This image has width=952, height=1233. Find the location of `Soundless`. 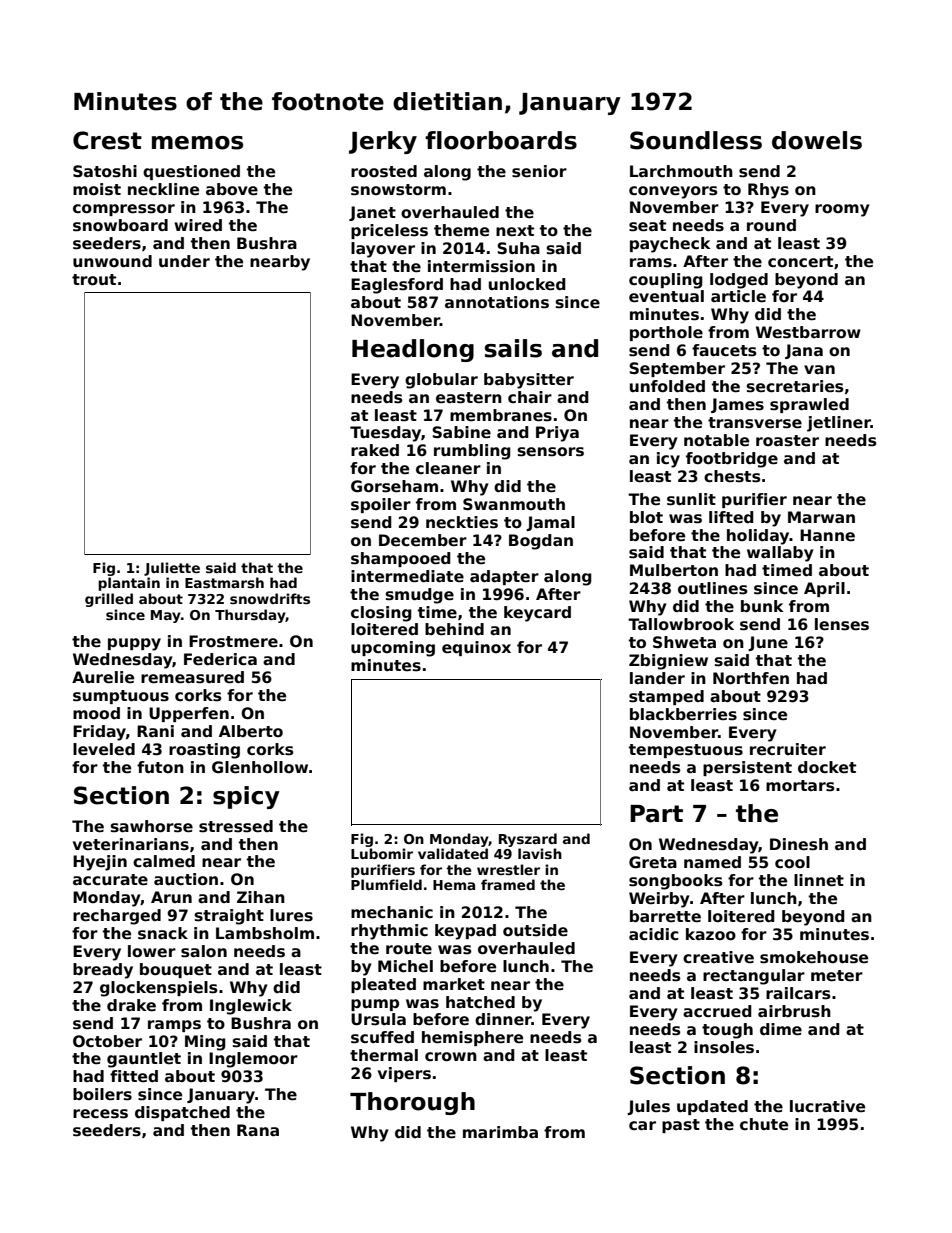

Soundless is located at coordinates (696, 140).
